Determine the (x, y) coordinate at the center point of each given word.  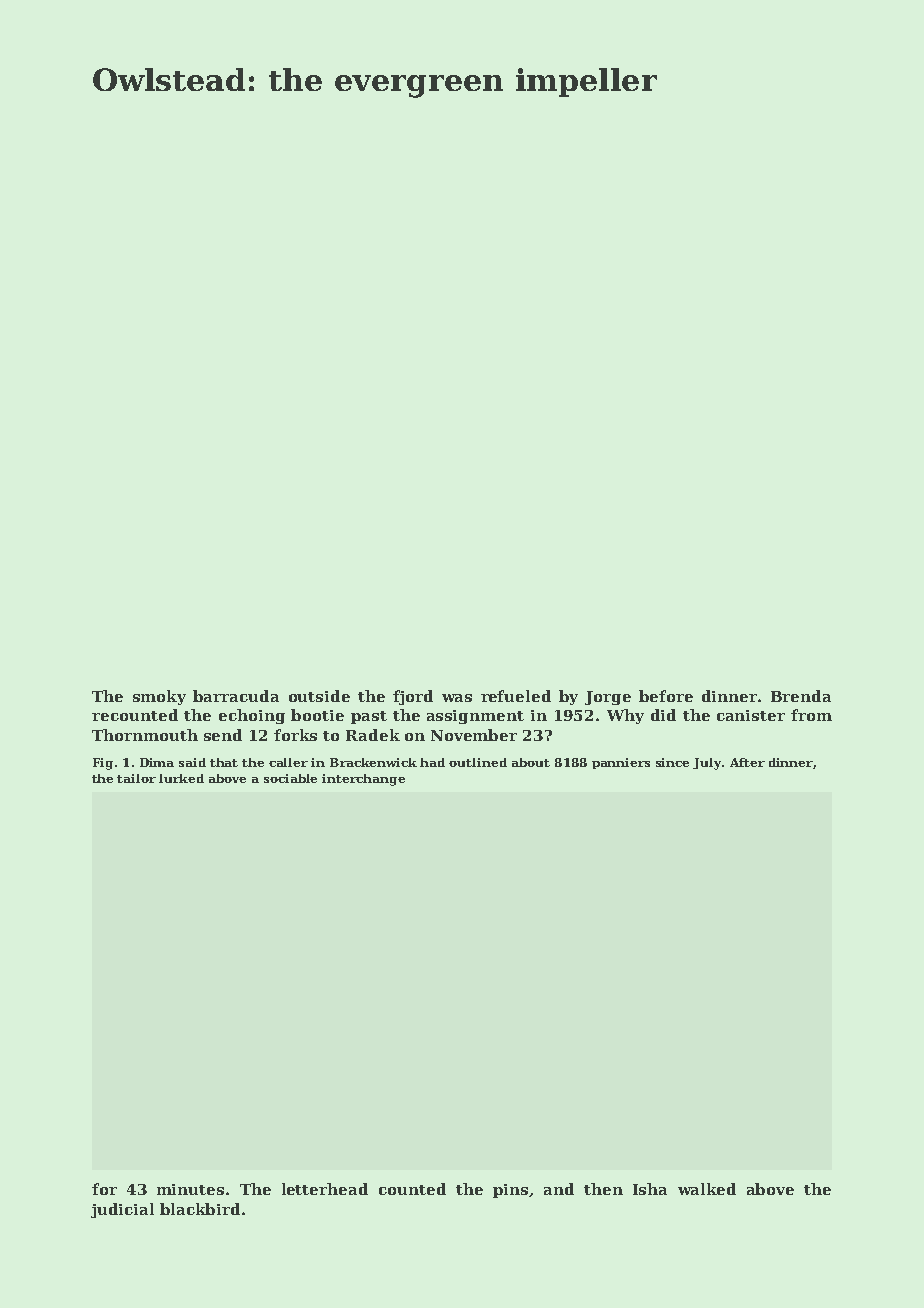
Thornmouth (145, 735)
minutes (190, 1189)
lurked (181, 778)
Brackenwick (373, 762)
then (603, 1189)
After (747, 762)
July (707, 764)
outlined (478, 762)
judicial (122, 1210)
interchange (363, 780)
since (672, 762)
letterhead (325, 1189)
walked (707, 1189)
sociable (290, 778)
